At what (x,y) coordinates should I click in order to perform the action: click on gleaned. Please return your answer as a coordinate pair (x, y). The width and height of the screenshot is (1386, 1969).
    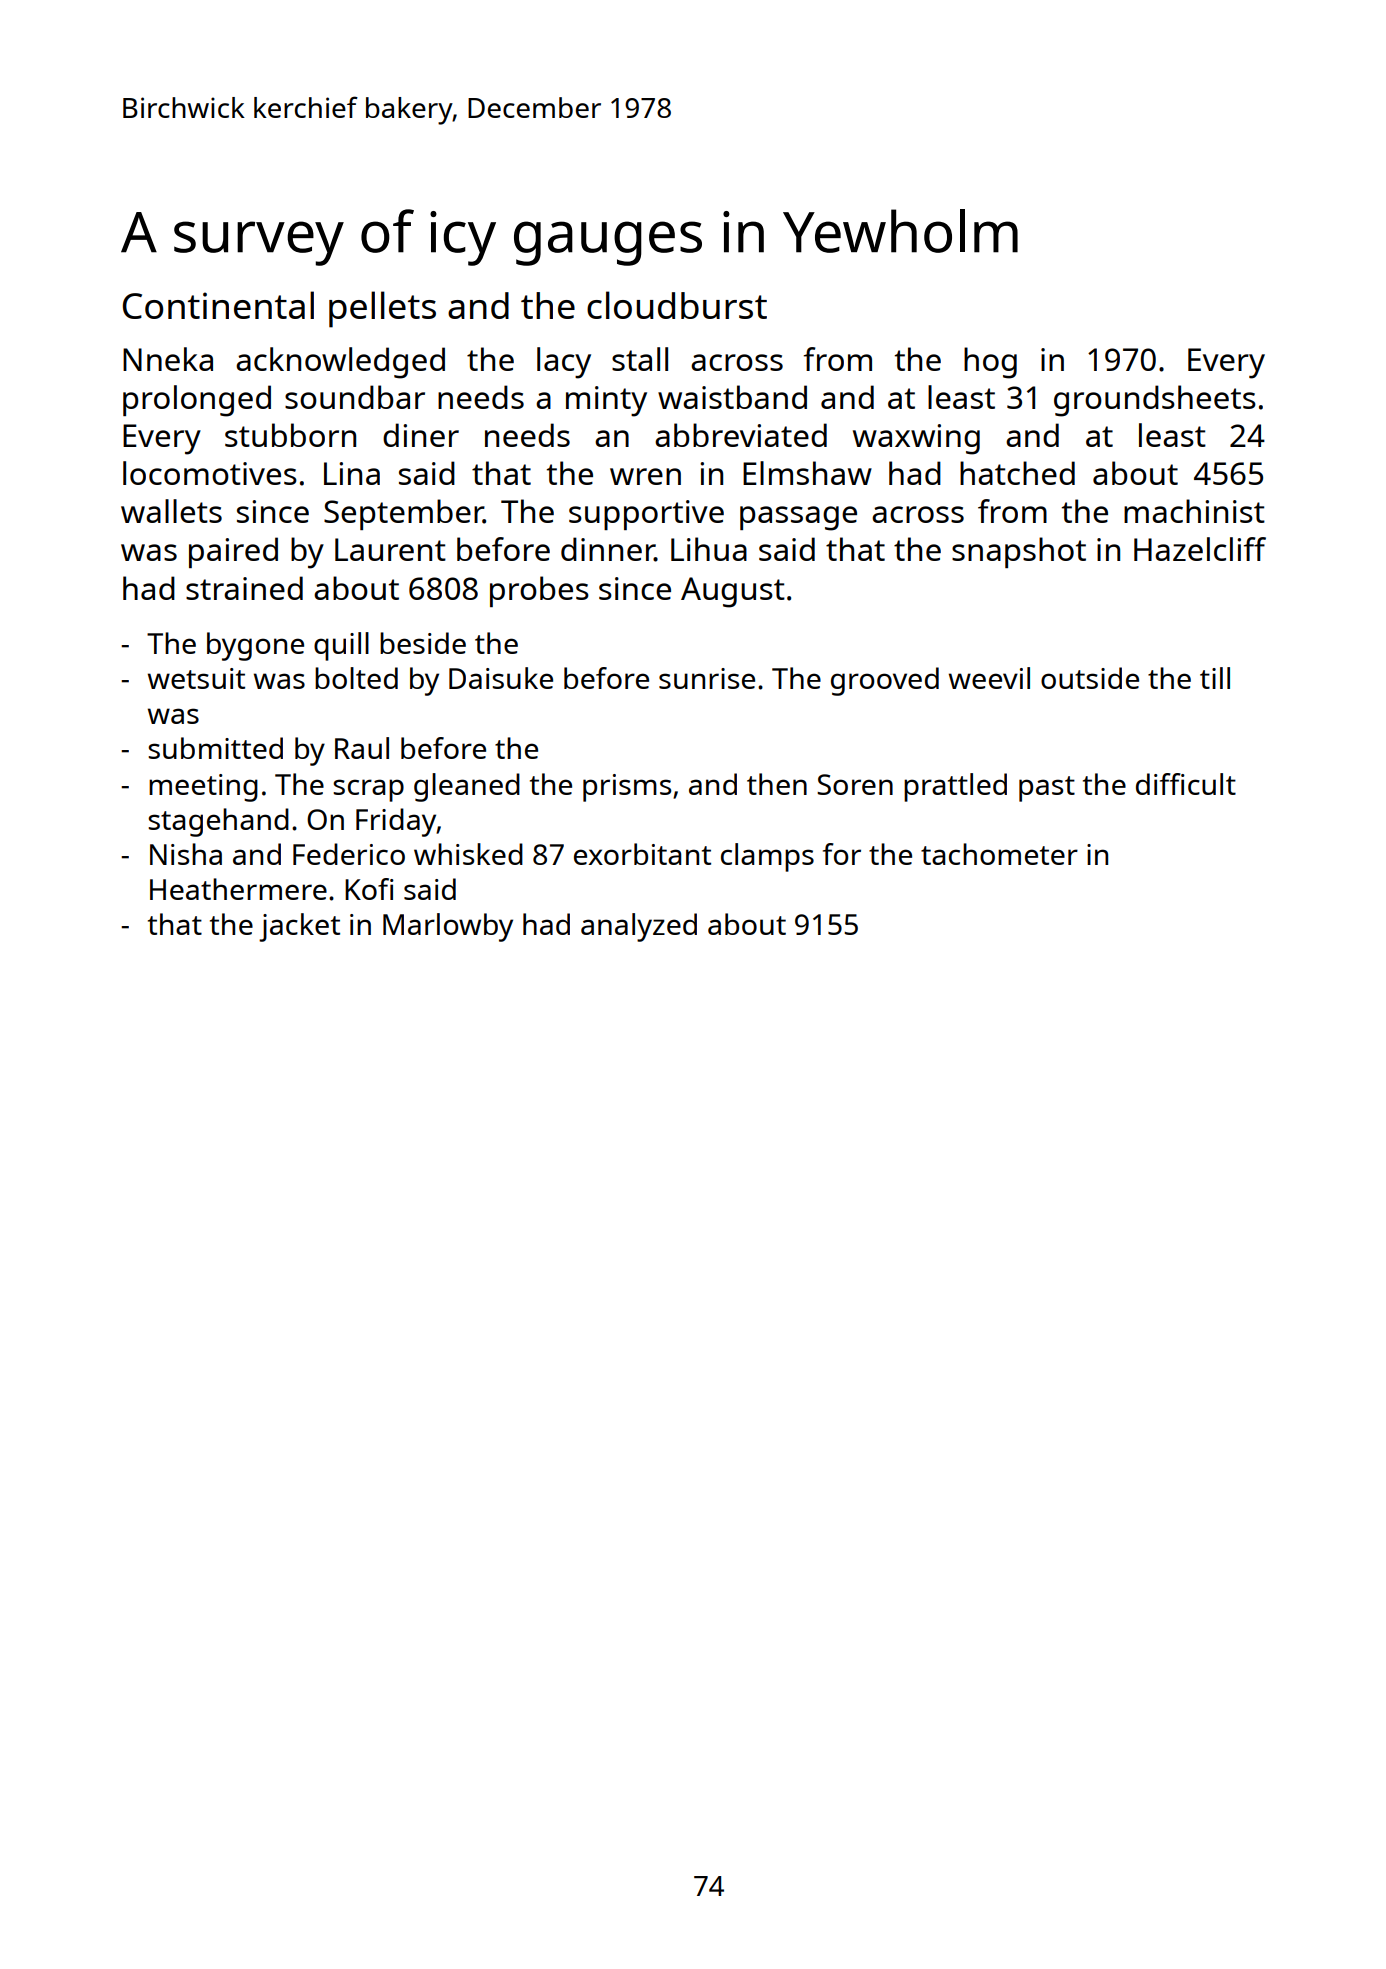
    Looking at the image, I should click on (467, 787).
